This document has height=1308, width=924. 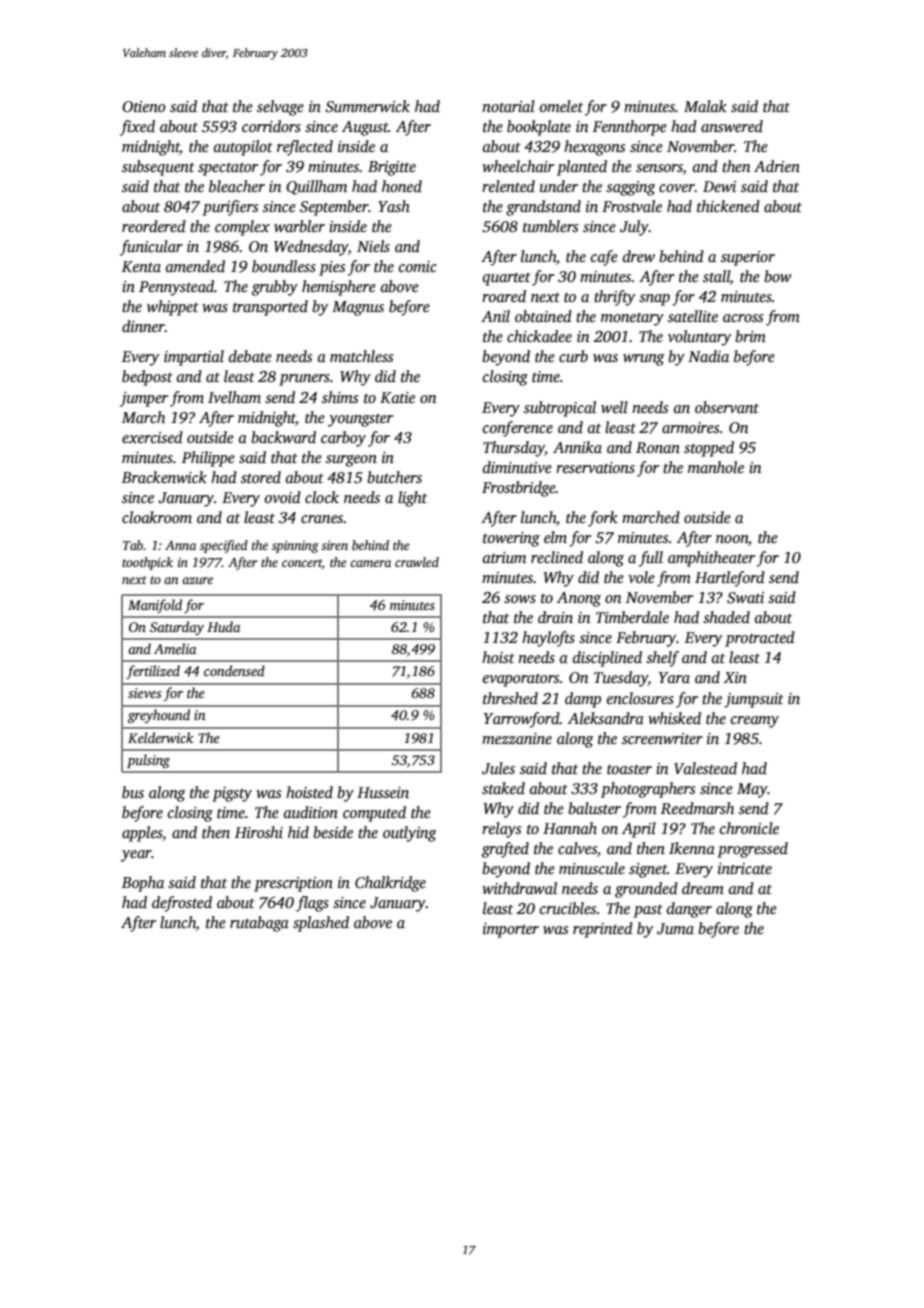 What do you see at coordinates (732, 539) in the document?
I see `noon` at bounding box center [732, 539].
